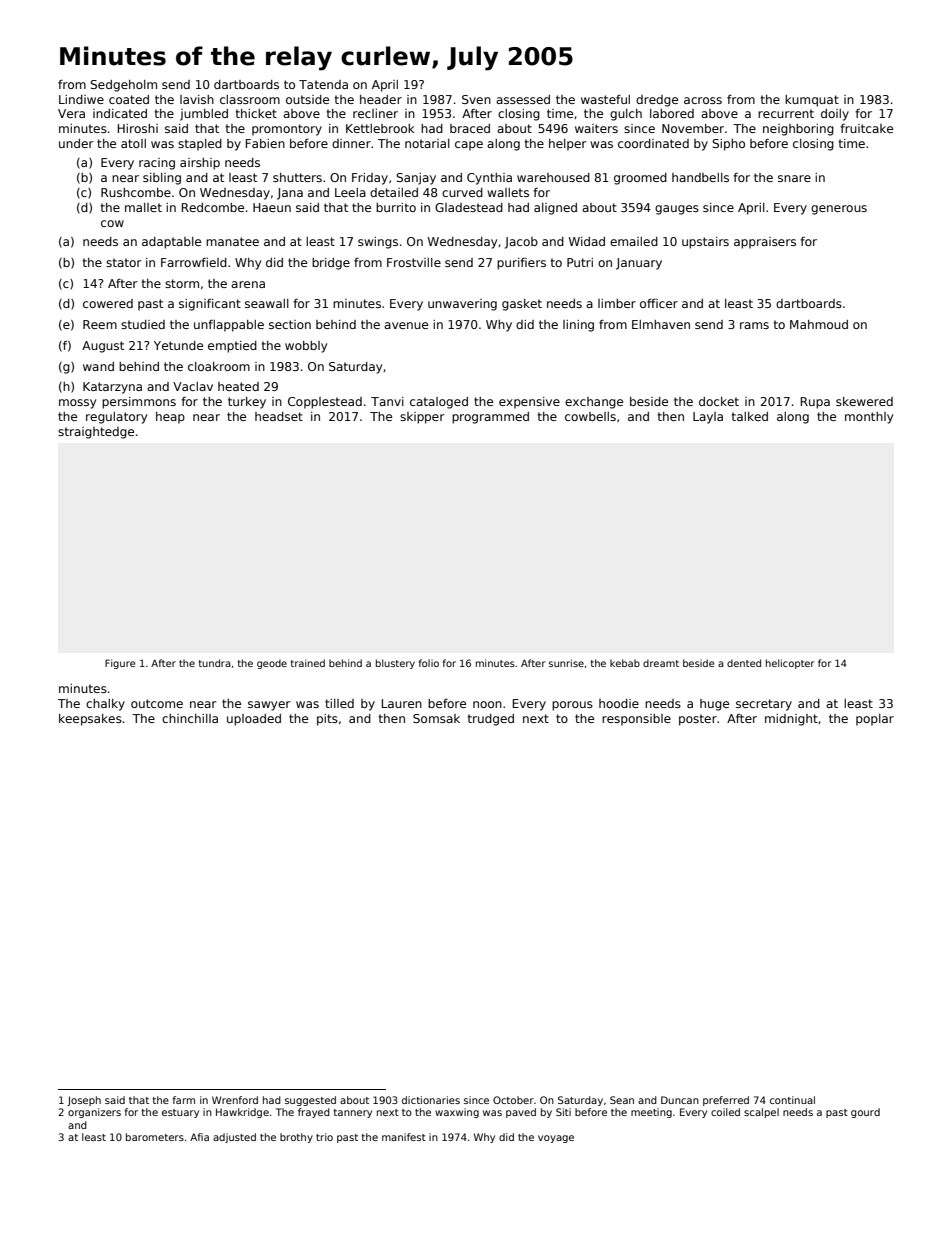 This document has height=1233, width=952. What do you see at coordinates (170, 418) in the document?
I see `heap` at bounding box center [170, 418].
